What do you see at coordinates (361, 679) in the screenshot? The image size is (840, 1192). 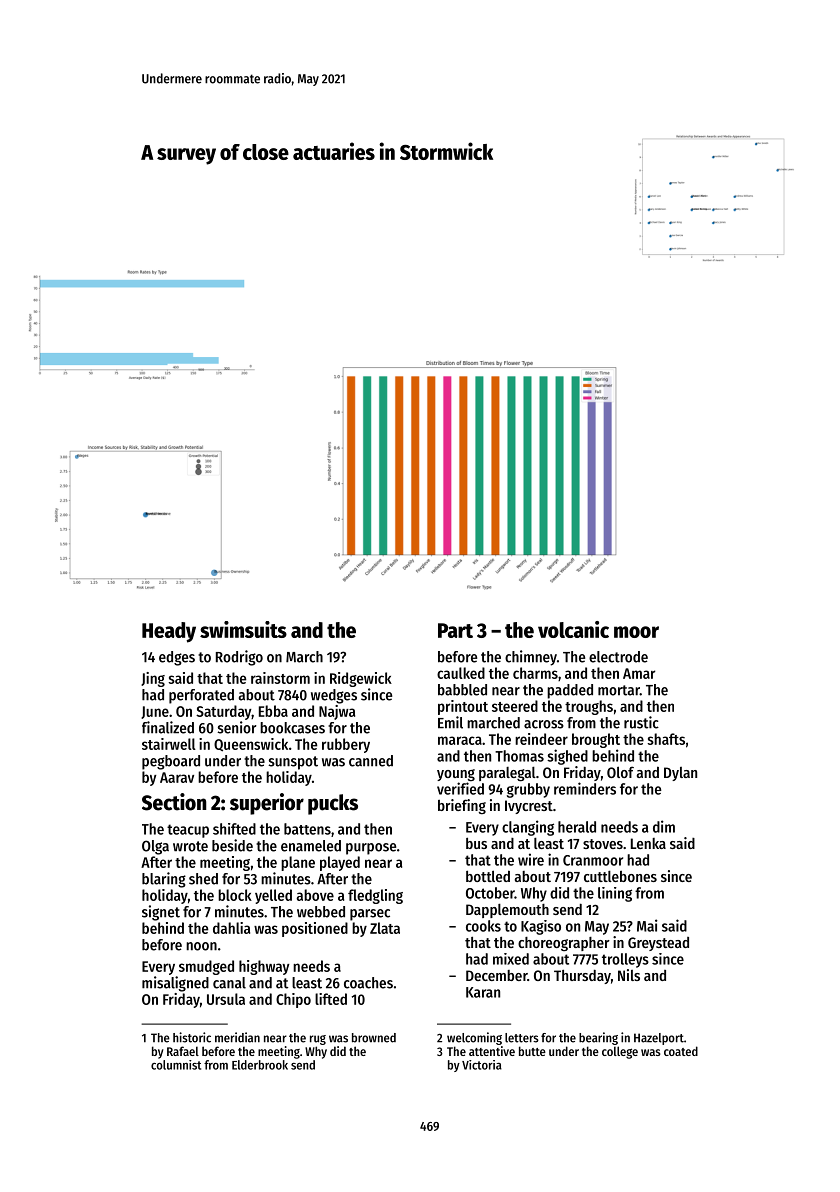 I see `Ridgewick` at bounding box center [361, 679].
